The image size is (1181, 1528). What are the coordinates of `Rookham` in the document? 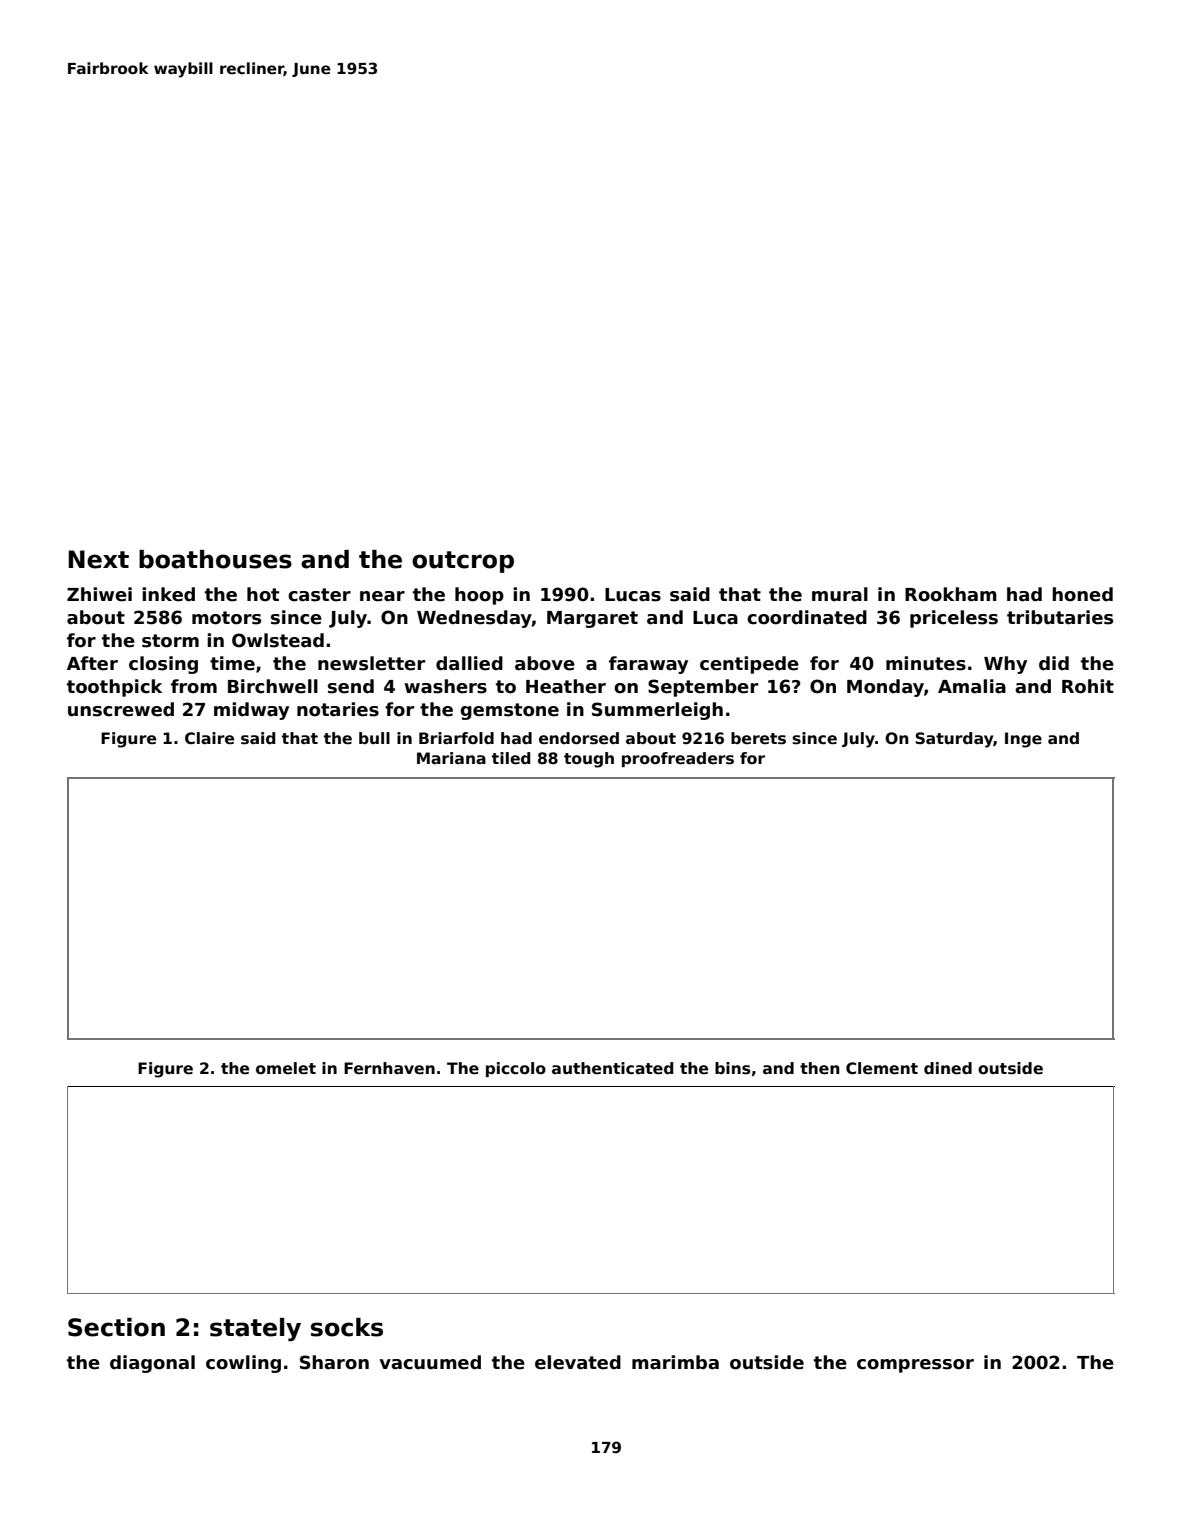 It's located at (951, 594).
